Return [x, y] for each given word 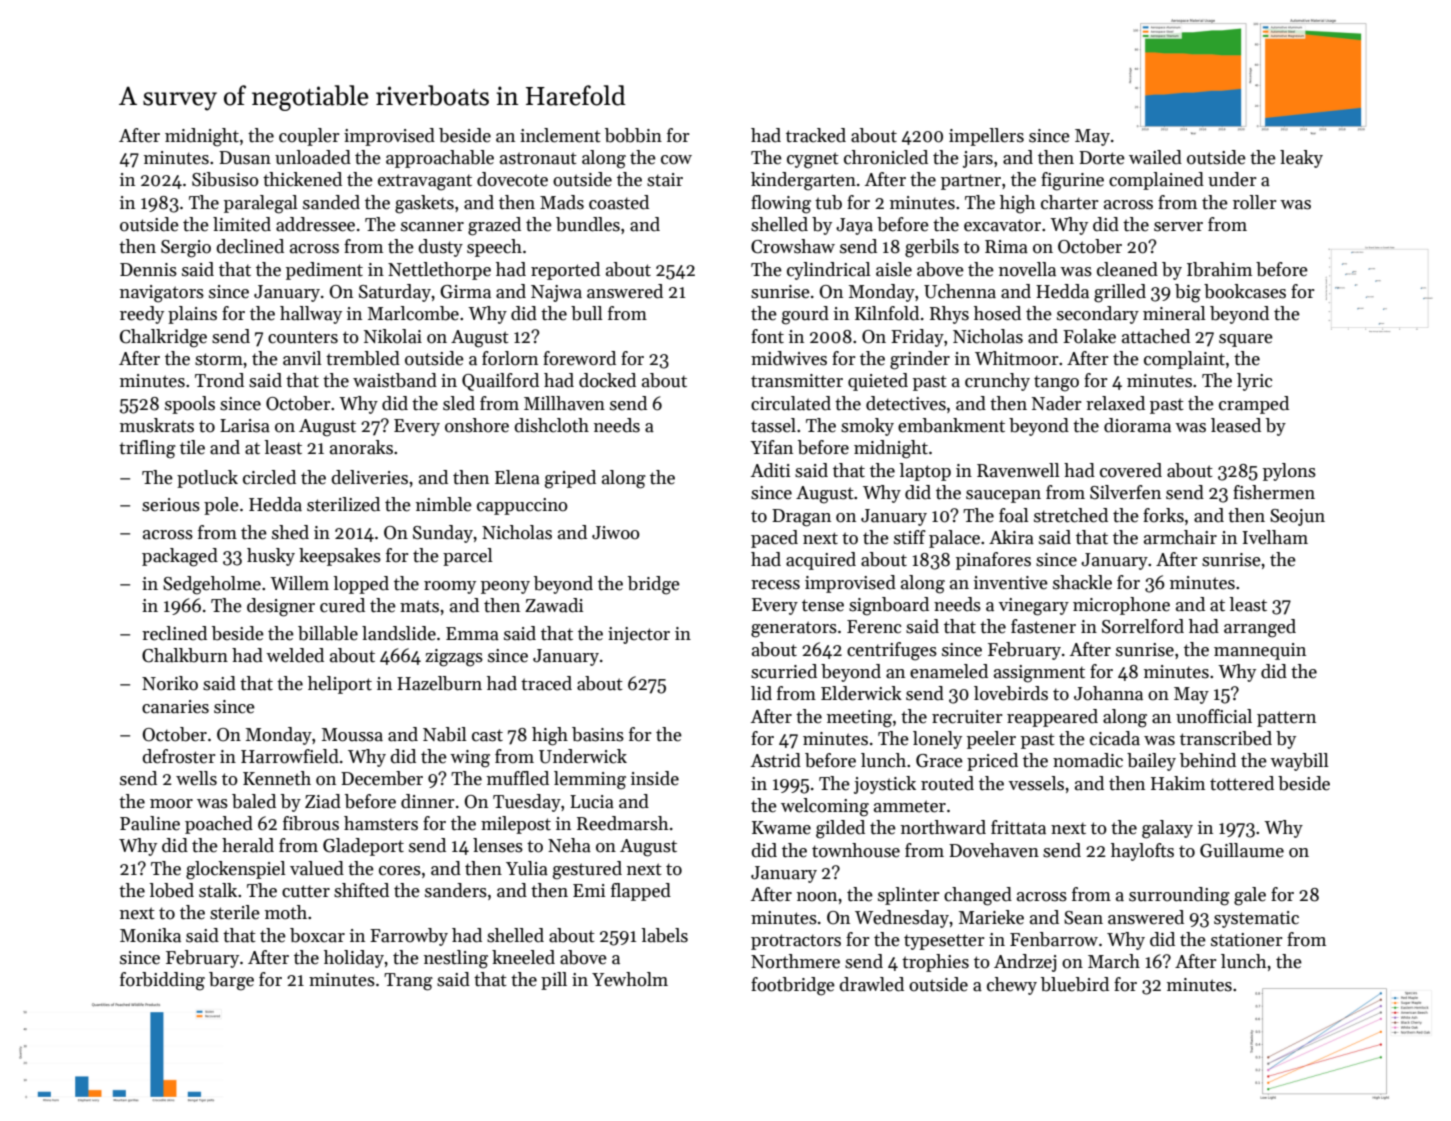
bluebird [1075, 984]
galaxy [1167, 829]
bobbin [633, 135]
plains [192, 315]
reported [565, 271]
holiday [354, 959]
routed [947, 783]
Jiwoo [616, 533]
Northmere [795, 961]
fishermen [1274, 492]
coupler [309, 137]
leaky [1301, 159]
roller [1255, 202]
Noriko [170, 683]
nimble [444, 504]
